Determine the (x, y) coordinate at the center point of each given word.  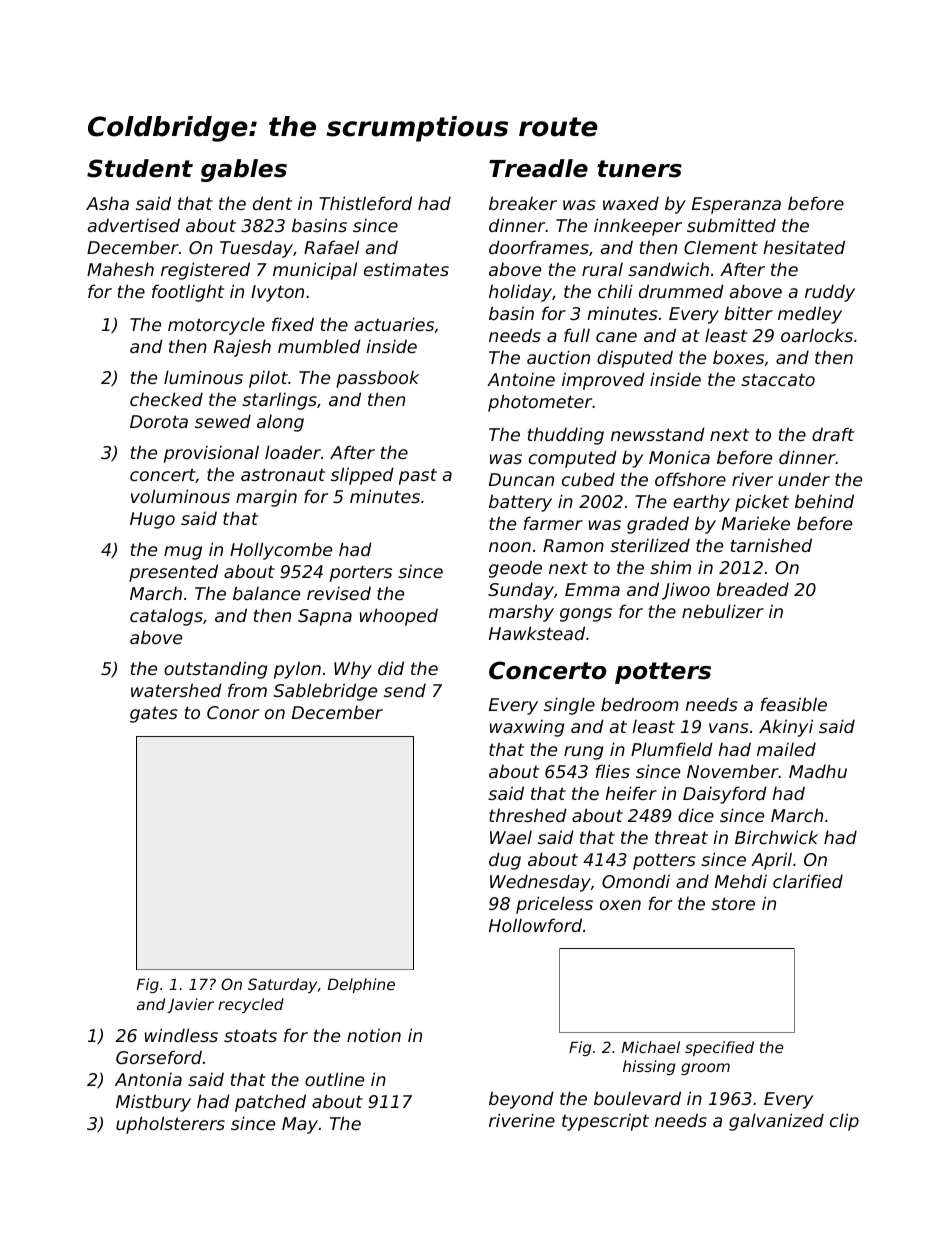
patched (270, 1103)
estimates (406, 269)
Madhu (818, 771)
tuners (639, 169)
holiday (520, 293)
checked (166, 399)
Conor (233, 712)
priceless (554, 905)
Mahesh (120, 269)
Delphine (361, 985)
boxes (738, 357)
